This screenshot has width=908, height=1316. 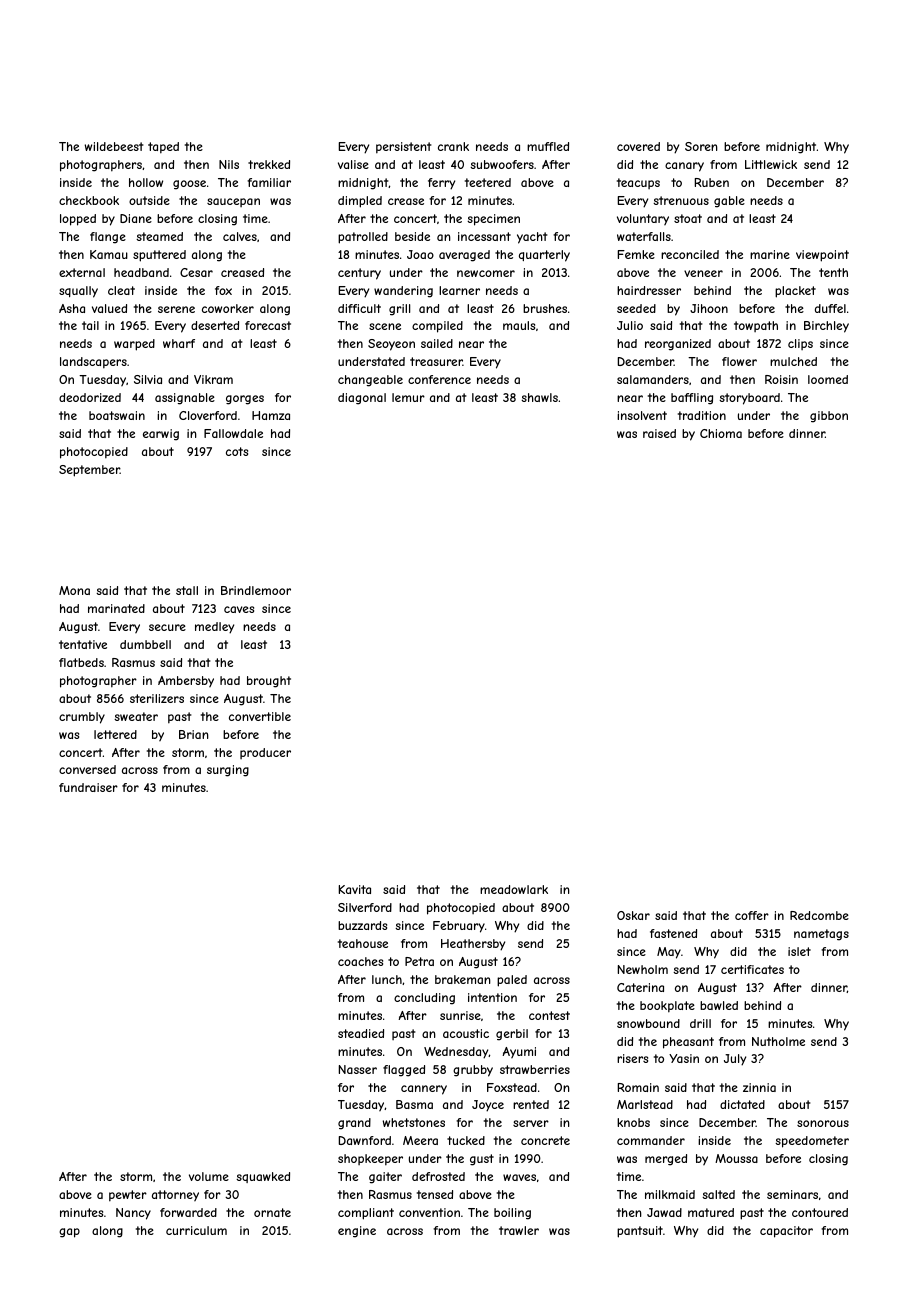 I want to click on tenth, so click(x=833, y=272).
